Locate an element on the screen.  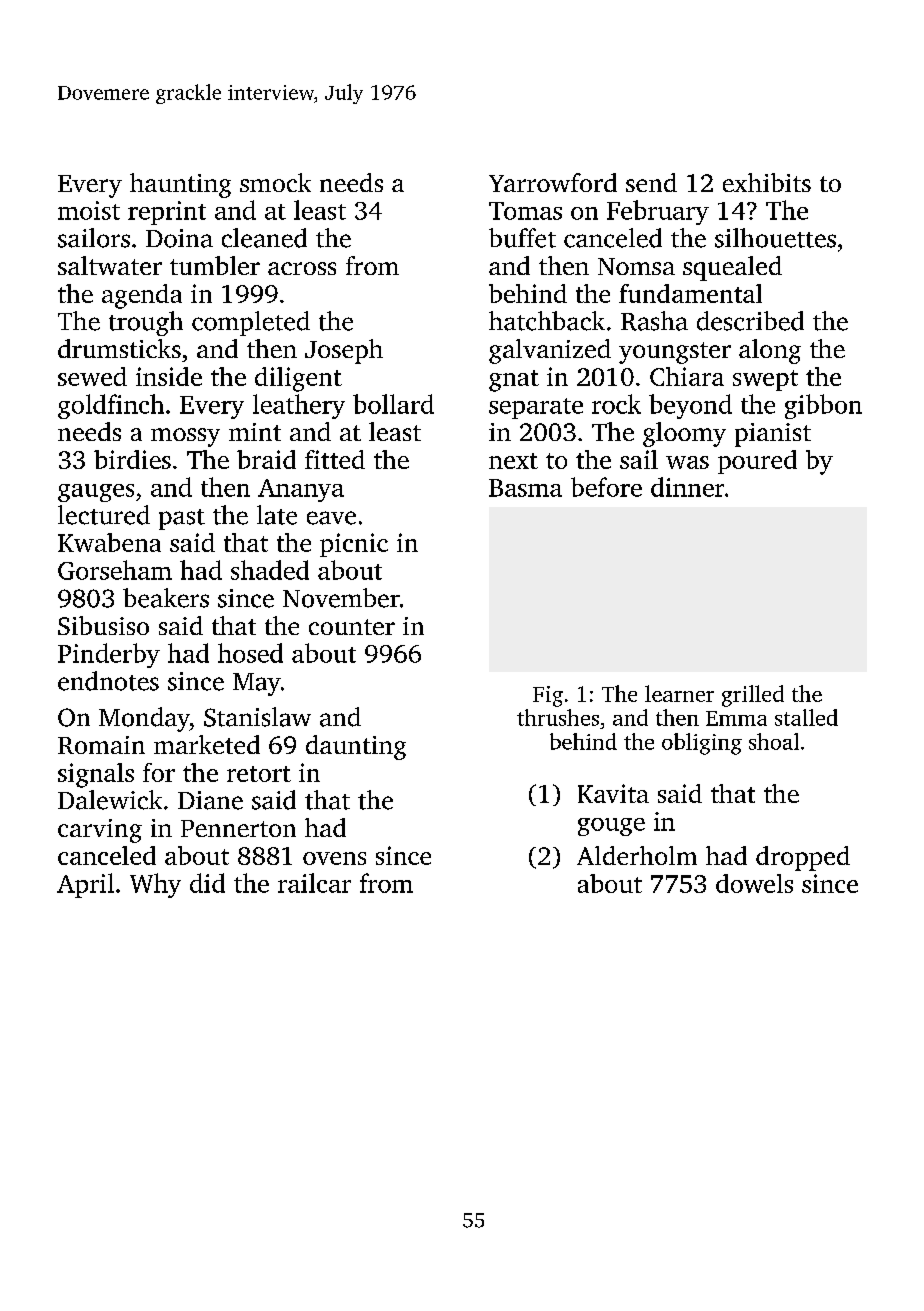
Joseph is located at coordinates (344, 351).
